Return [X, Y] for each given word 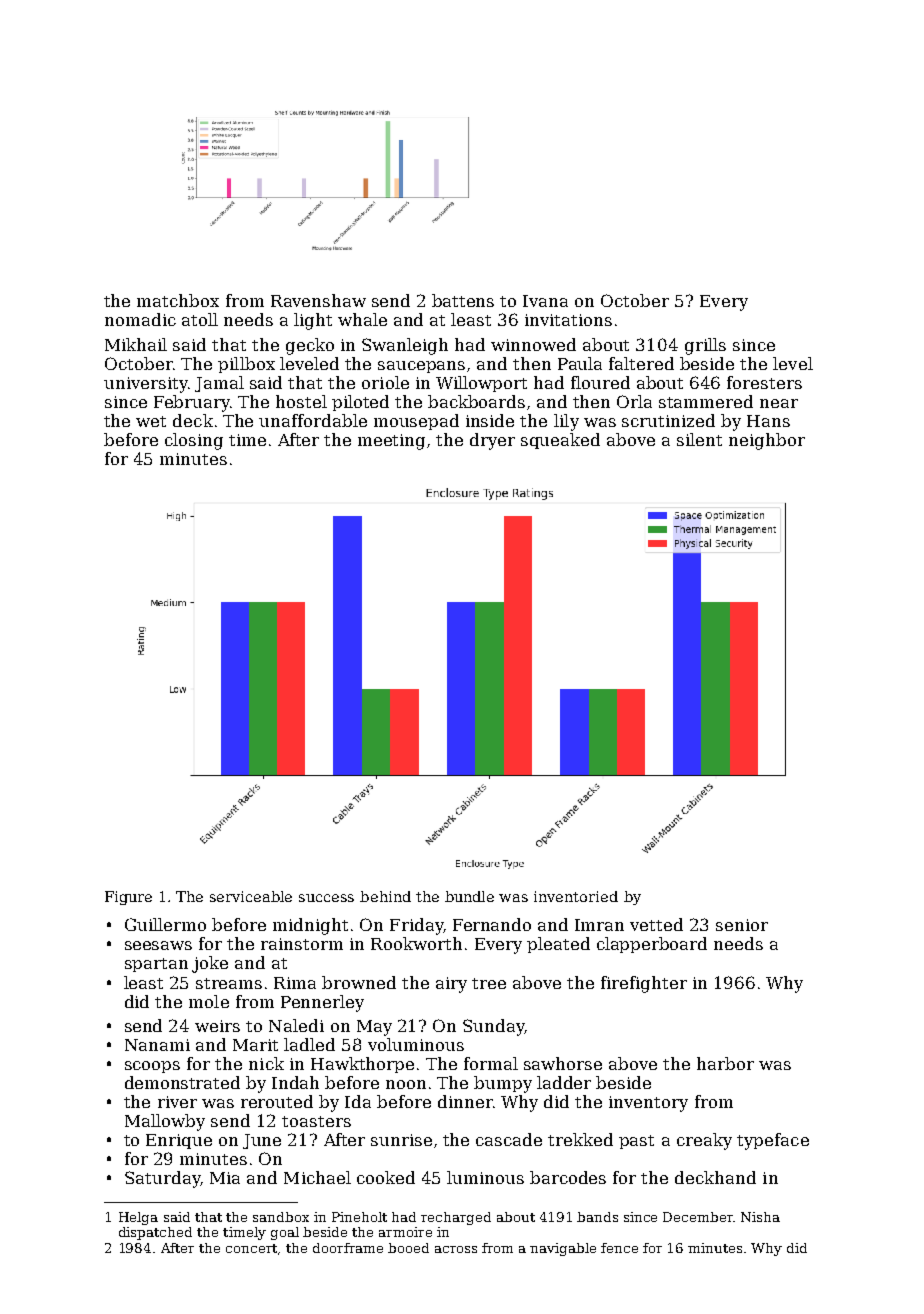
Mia [225, 1178]
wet [151, 421]
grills [705, 346]
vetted [656, 924]
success [326, 898]
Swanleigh [405, 346]
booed [408, 1248]
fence [619, 1248]
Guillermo [165, 924]
